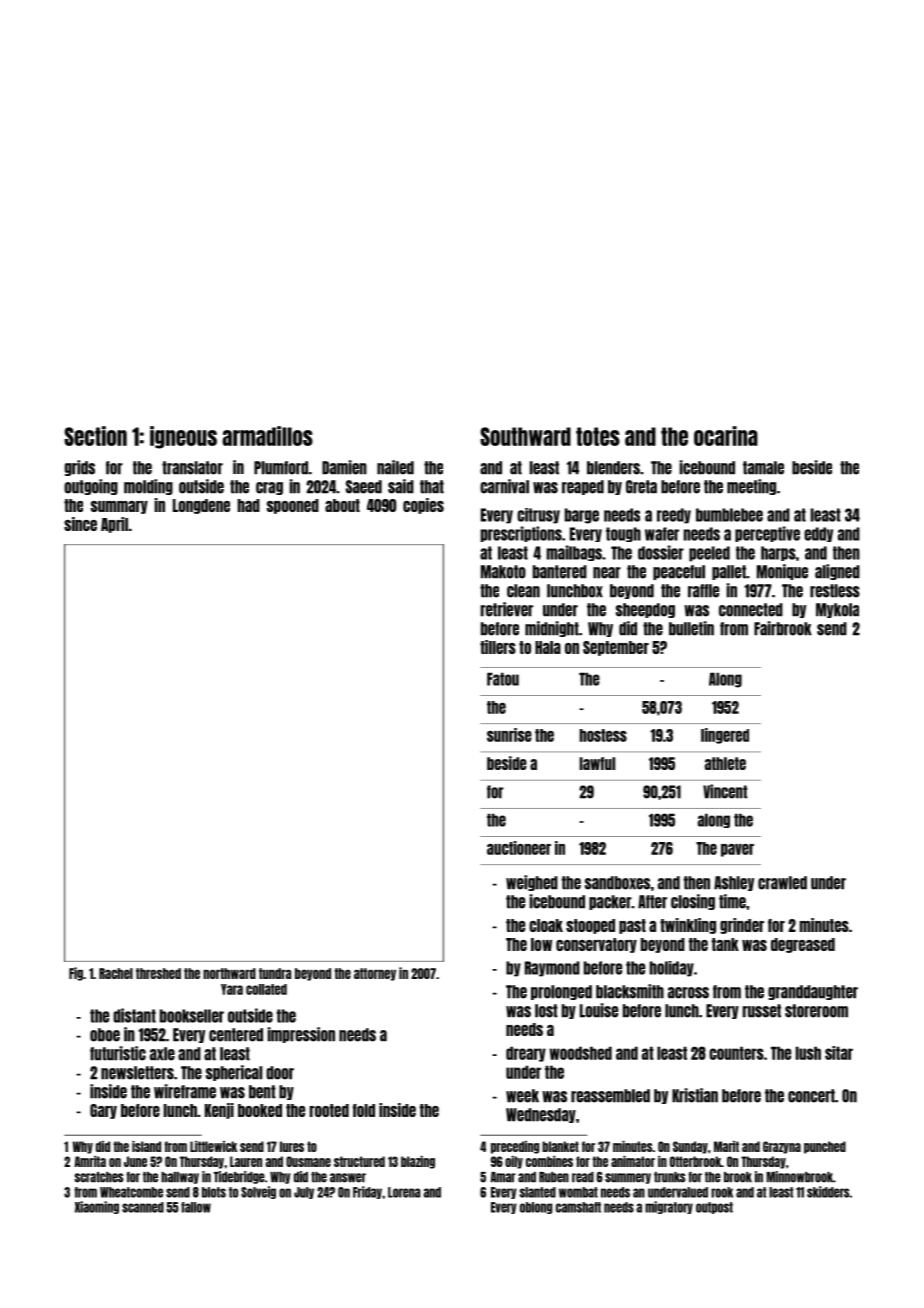  I want to click on oblong, so click(536, 1208).
